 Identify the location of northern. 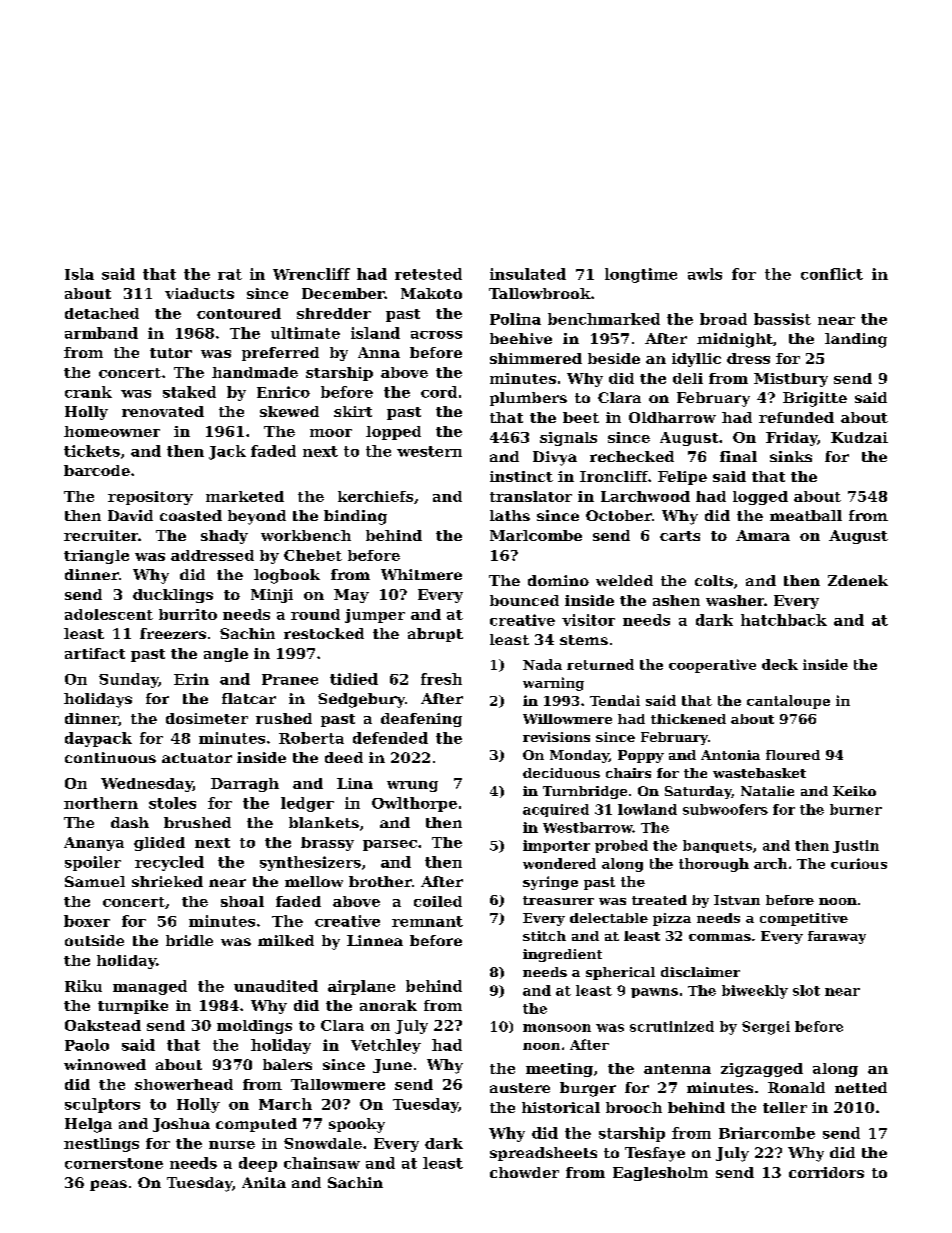
(101, 803).
